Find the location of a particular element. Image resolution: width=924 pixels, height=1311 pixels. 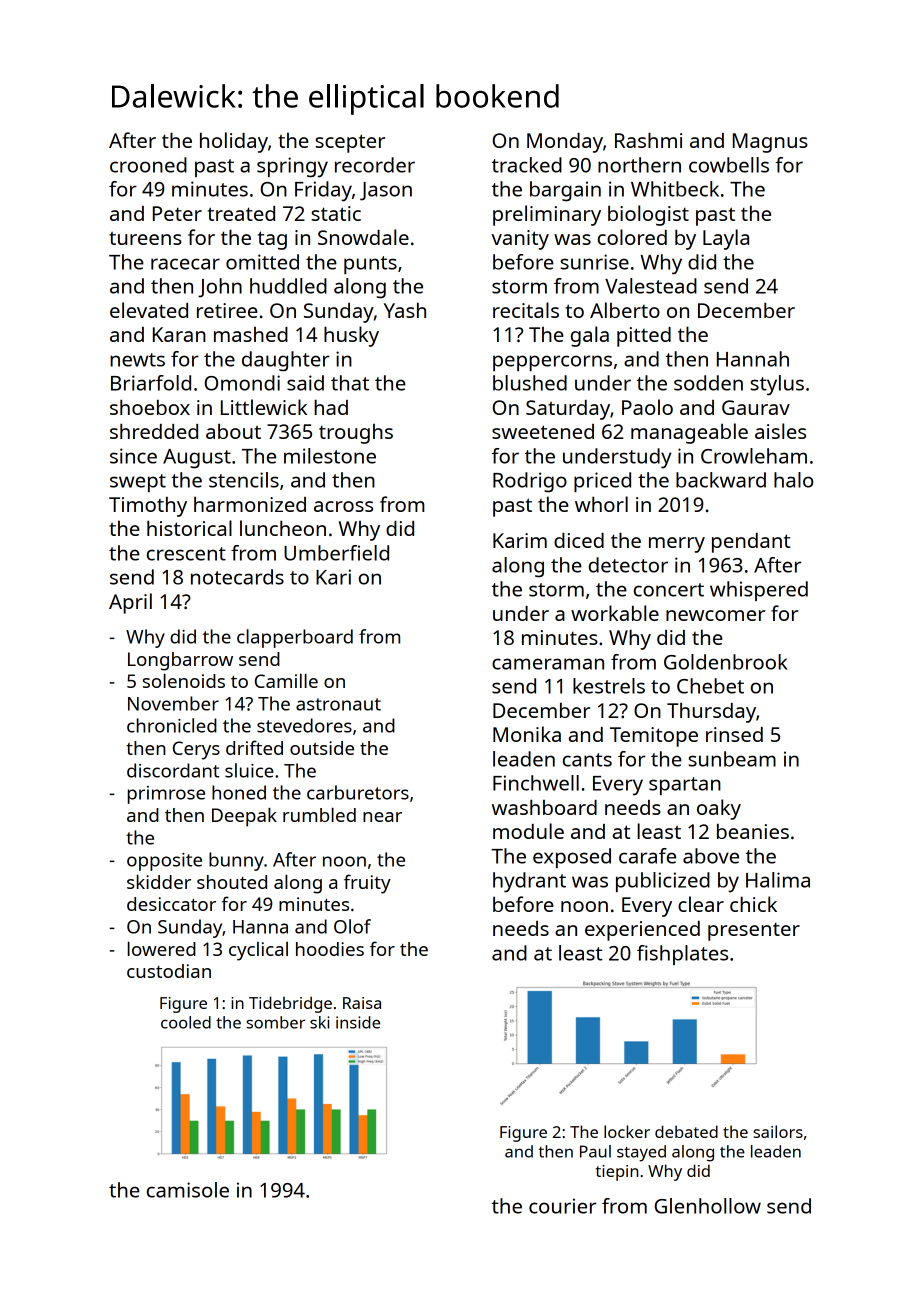

Glenhollow is located at coordinates (707, 1206).
